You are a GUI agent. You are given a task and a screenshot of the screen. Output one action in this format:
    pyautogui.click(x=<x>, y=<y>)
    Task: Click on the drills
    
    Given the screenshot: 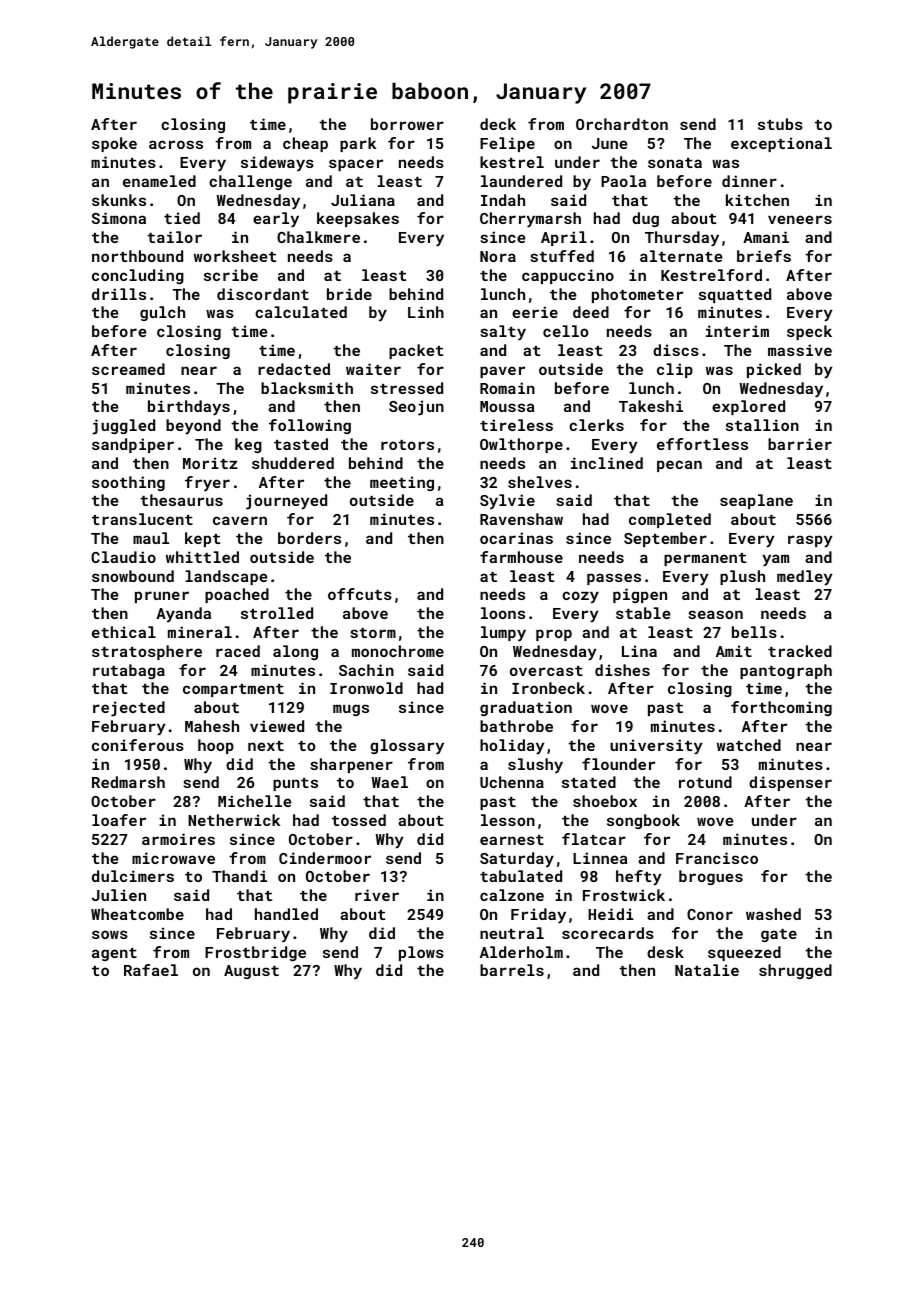 What is the action you would take?
    pyautogui.click(x=119, y=294)
